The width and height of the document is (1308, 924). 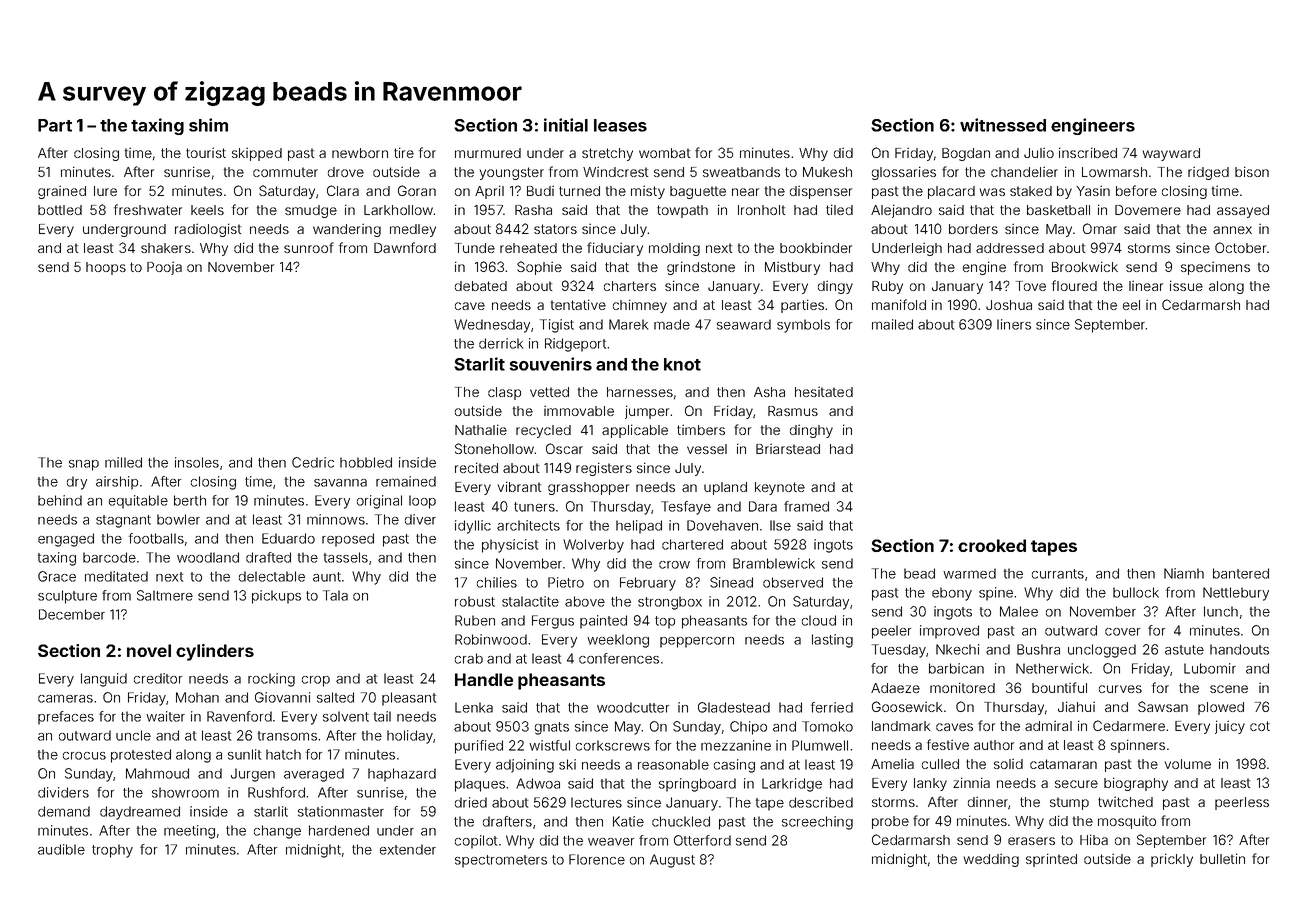 I want to click on stators, so click(x=555, y=229).
